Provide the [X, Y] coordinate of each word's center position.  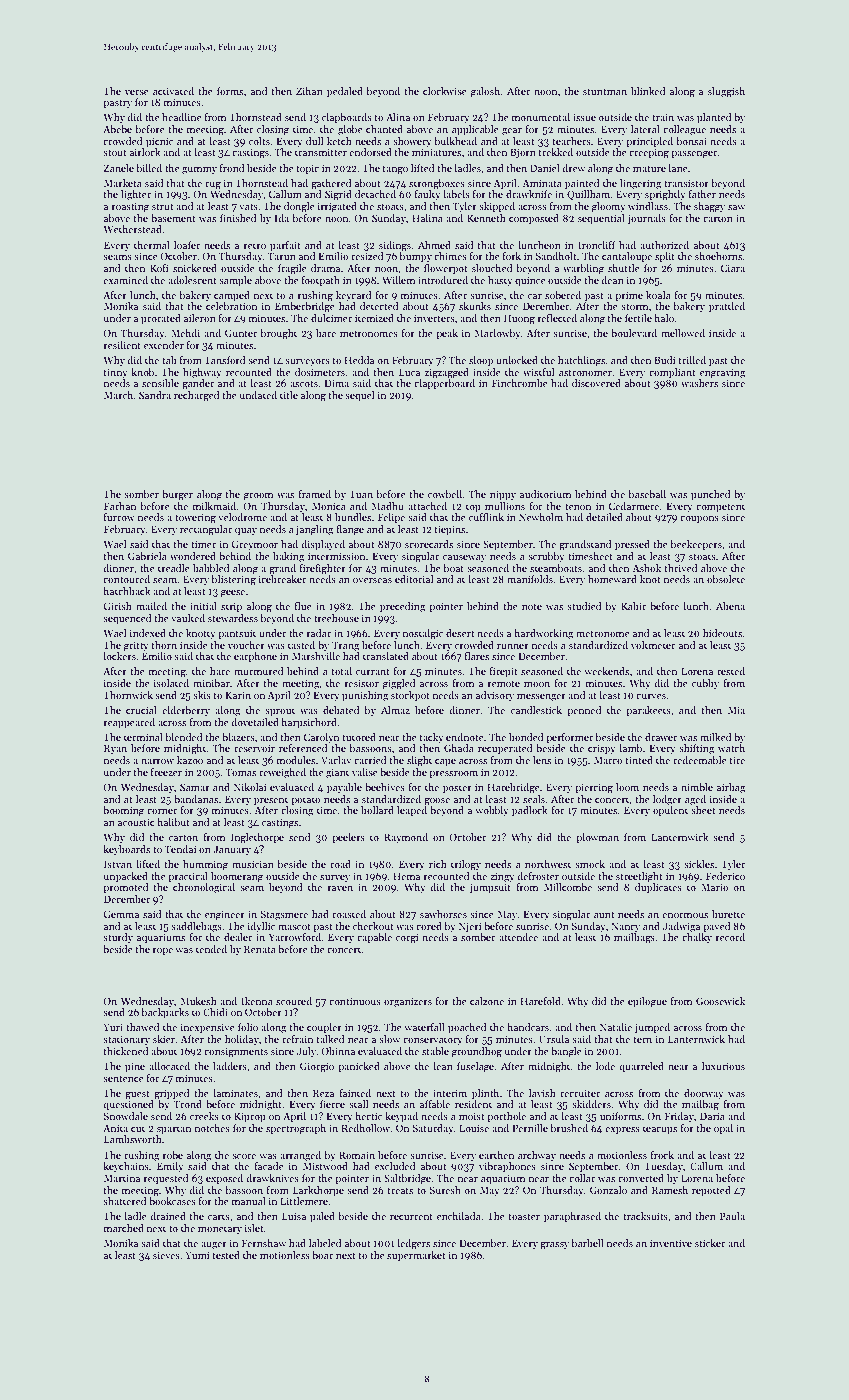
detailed [604, 517]
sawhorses [443, 914]
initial [203, 606]
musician [253, 864]
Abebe [117, 129]
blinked [648, 91]
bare [326, 333]
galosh [485, 92]
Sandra [155, 395]
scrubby [546, 557]
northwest [548, 864]
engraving [723, 373]
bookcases [172, 1201]
